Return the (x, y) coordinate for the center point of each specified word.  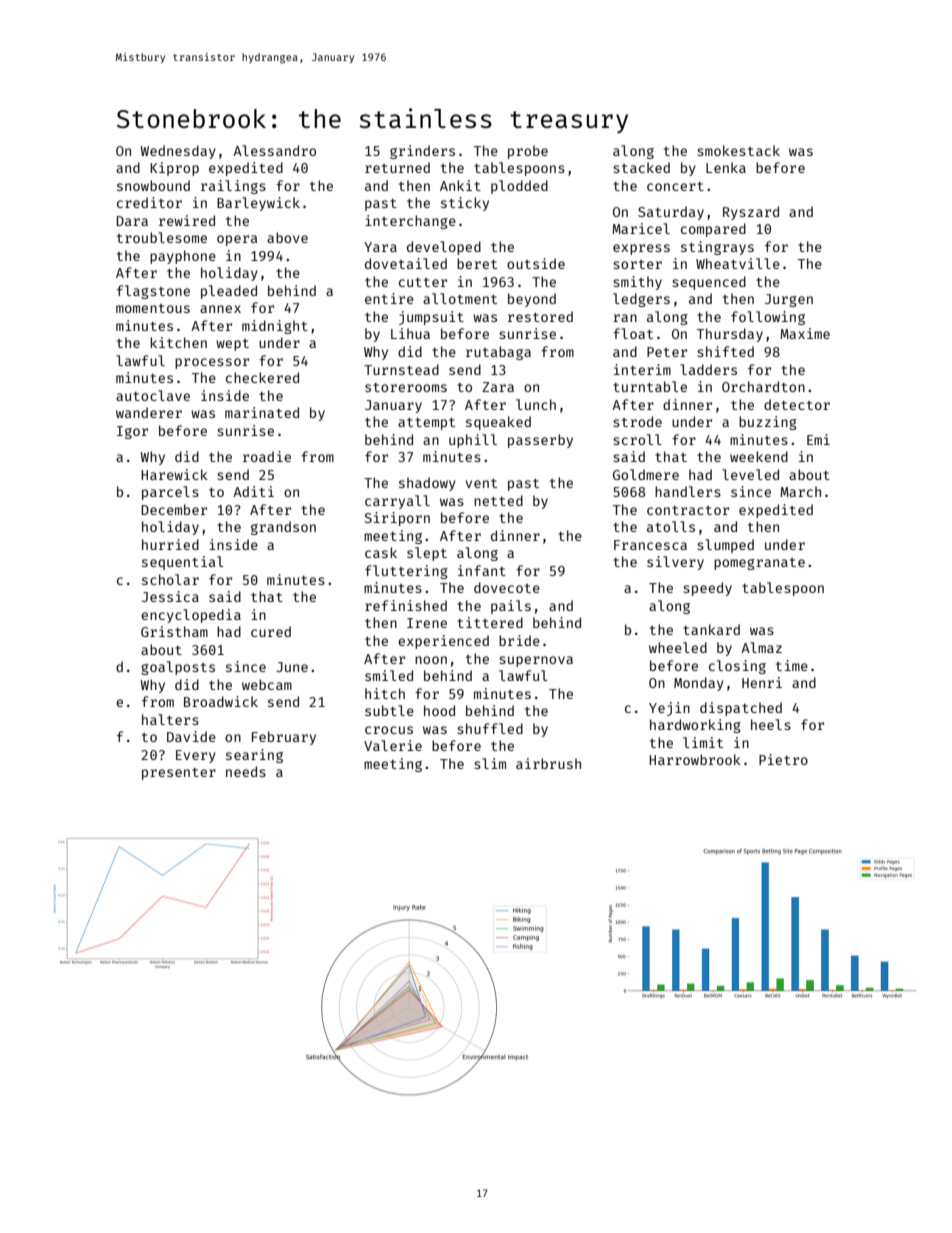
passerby (540, 441)
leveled (750, 474)
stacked (641, 167)
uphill (473, 441)
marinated (262, 412)
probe (528, 152)
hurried (170, 544)
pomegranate (759, 564)
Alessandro (274, 150)
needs (246, 771)
